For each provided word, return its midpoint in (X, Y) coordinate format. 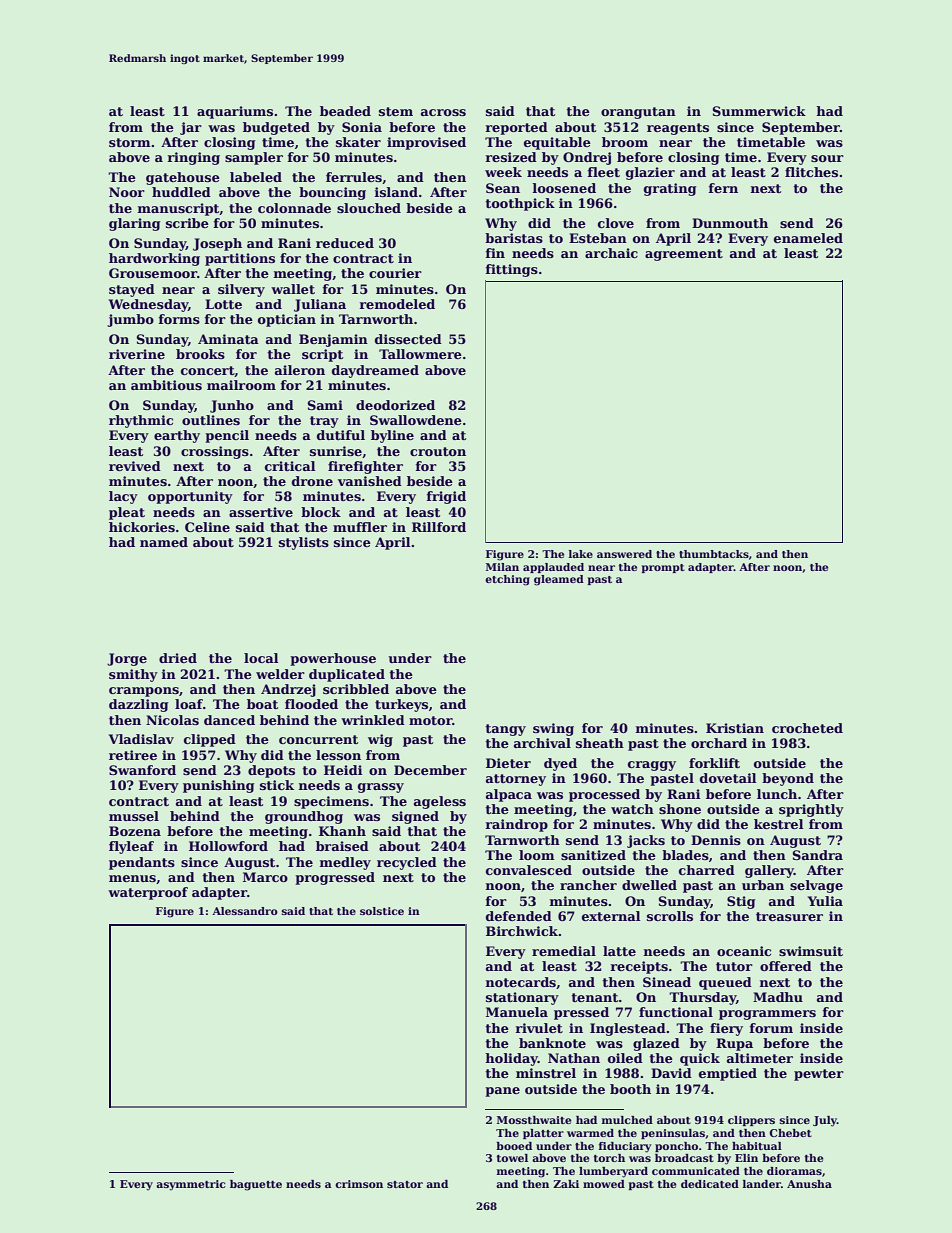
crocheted (807, 728)
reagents (678, 129)
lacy (123, 497)
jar (191, 128)
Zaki (566, 1184)
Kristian (735, 728)
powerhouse (333, 659)
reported (516, 128)
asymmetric (191, 1185)
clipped (210, 740)
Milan (502, 567)
